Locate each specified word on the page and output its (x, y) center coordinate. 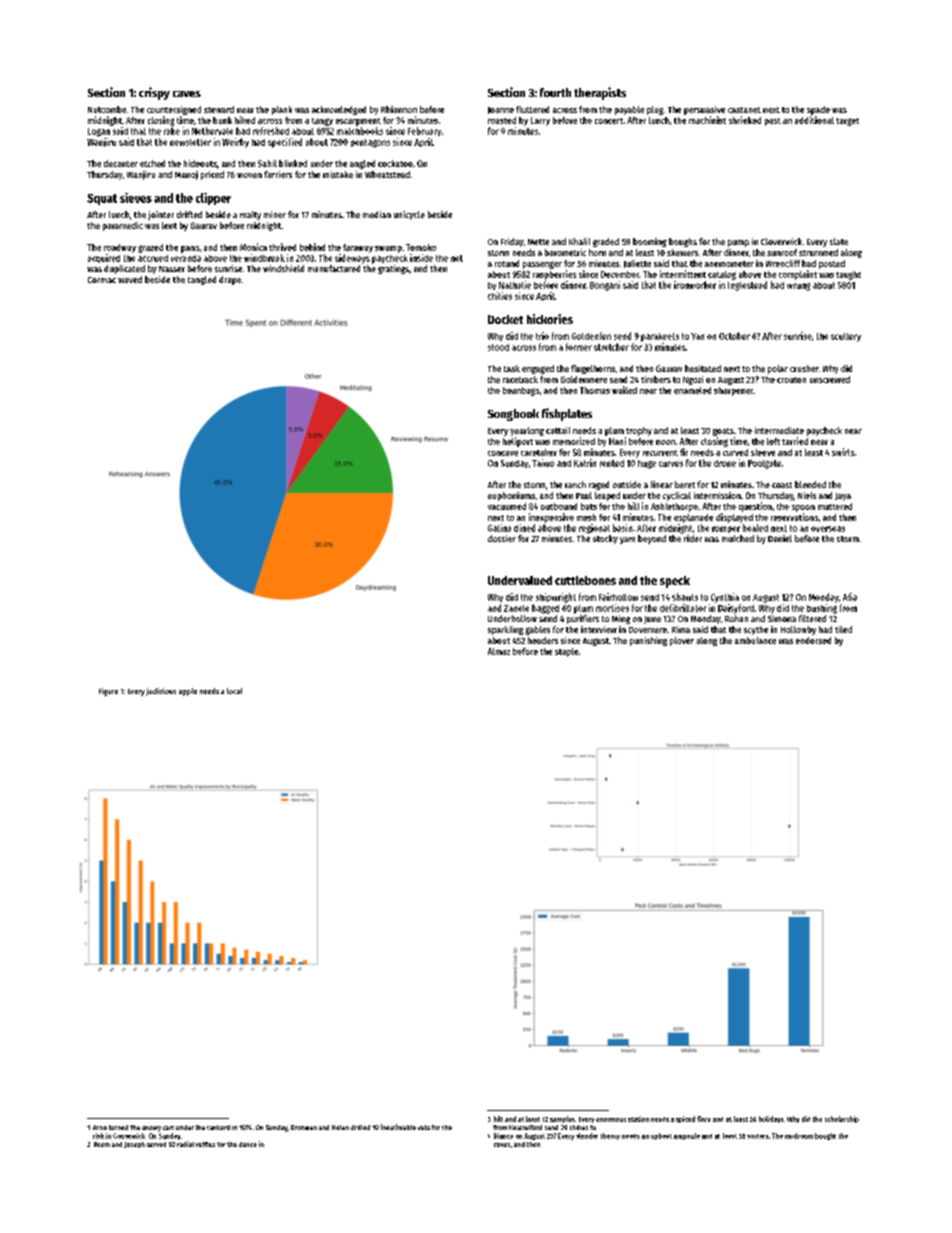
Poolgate (764, 464)
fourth (555, 92)
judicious (161, 692)
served (156, 1144)
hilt (498, 1119)
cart (168, 1128)
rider (693, 538)
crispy (154, 93)
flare (704, 1119)
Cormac (102, 280)
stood (498, 347)
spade (818, 110)
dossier (502, 538)
